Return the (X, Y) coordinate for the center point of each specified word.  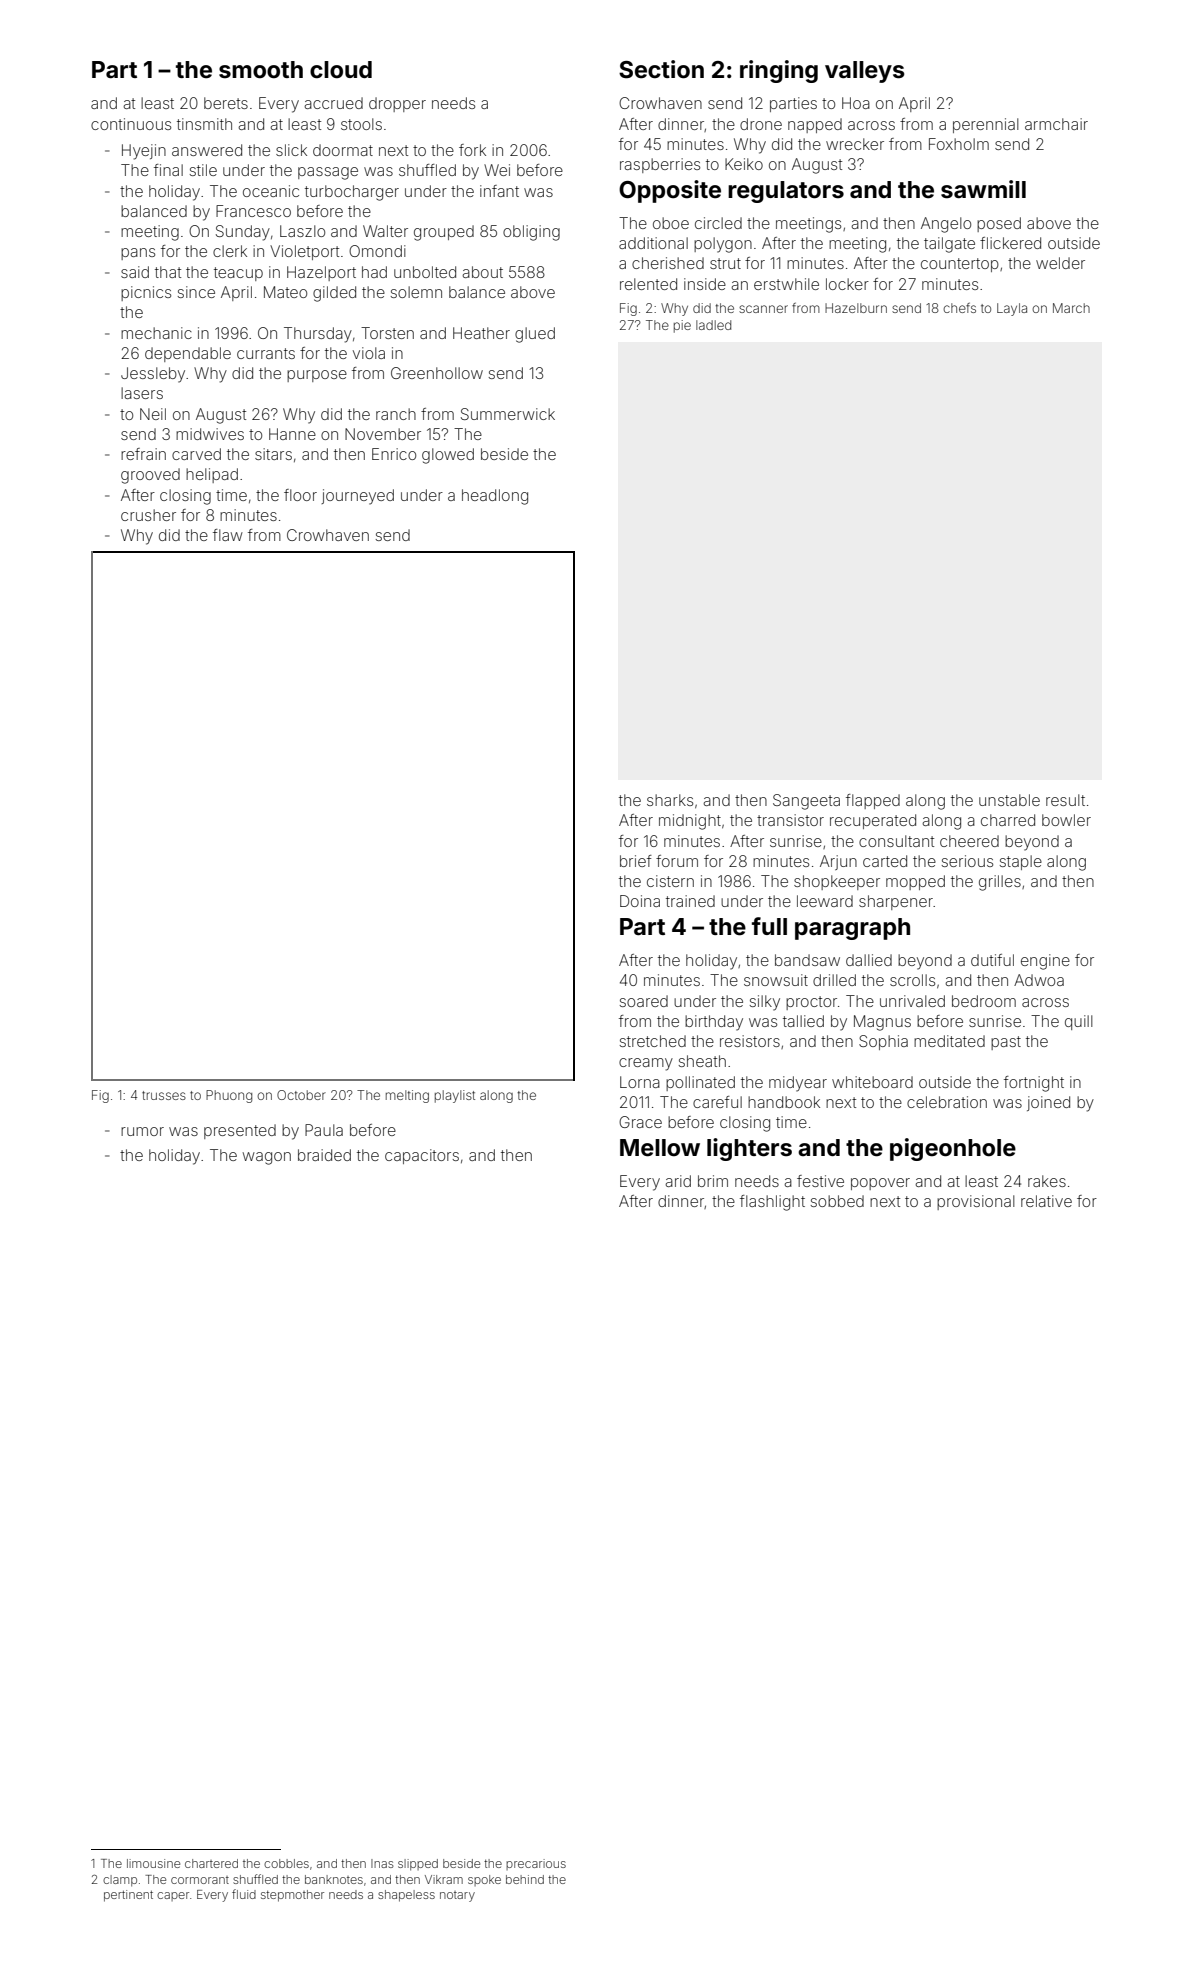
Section (661, 69)
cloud (341, 70)
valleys (865, 72)
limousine (153, 1863)
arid (678, 1181)
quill (1079, 1022)
